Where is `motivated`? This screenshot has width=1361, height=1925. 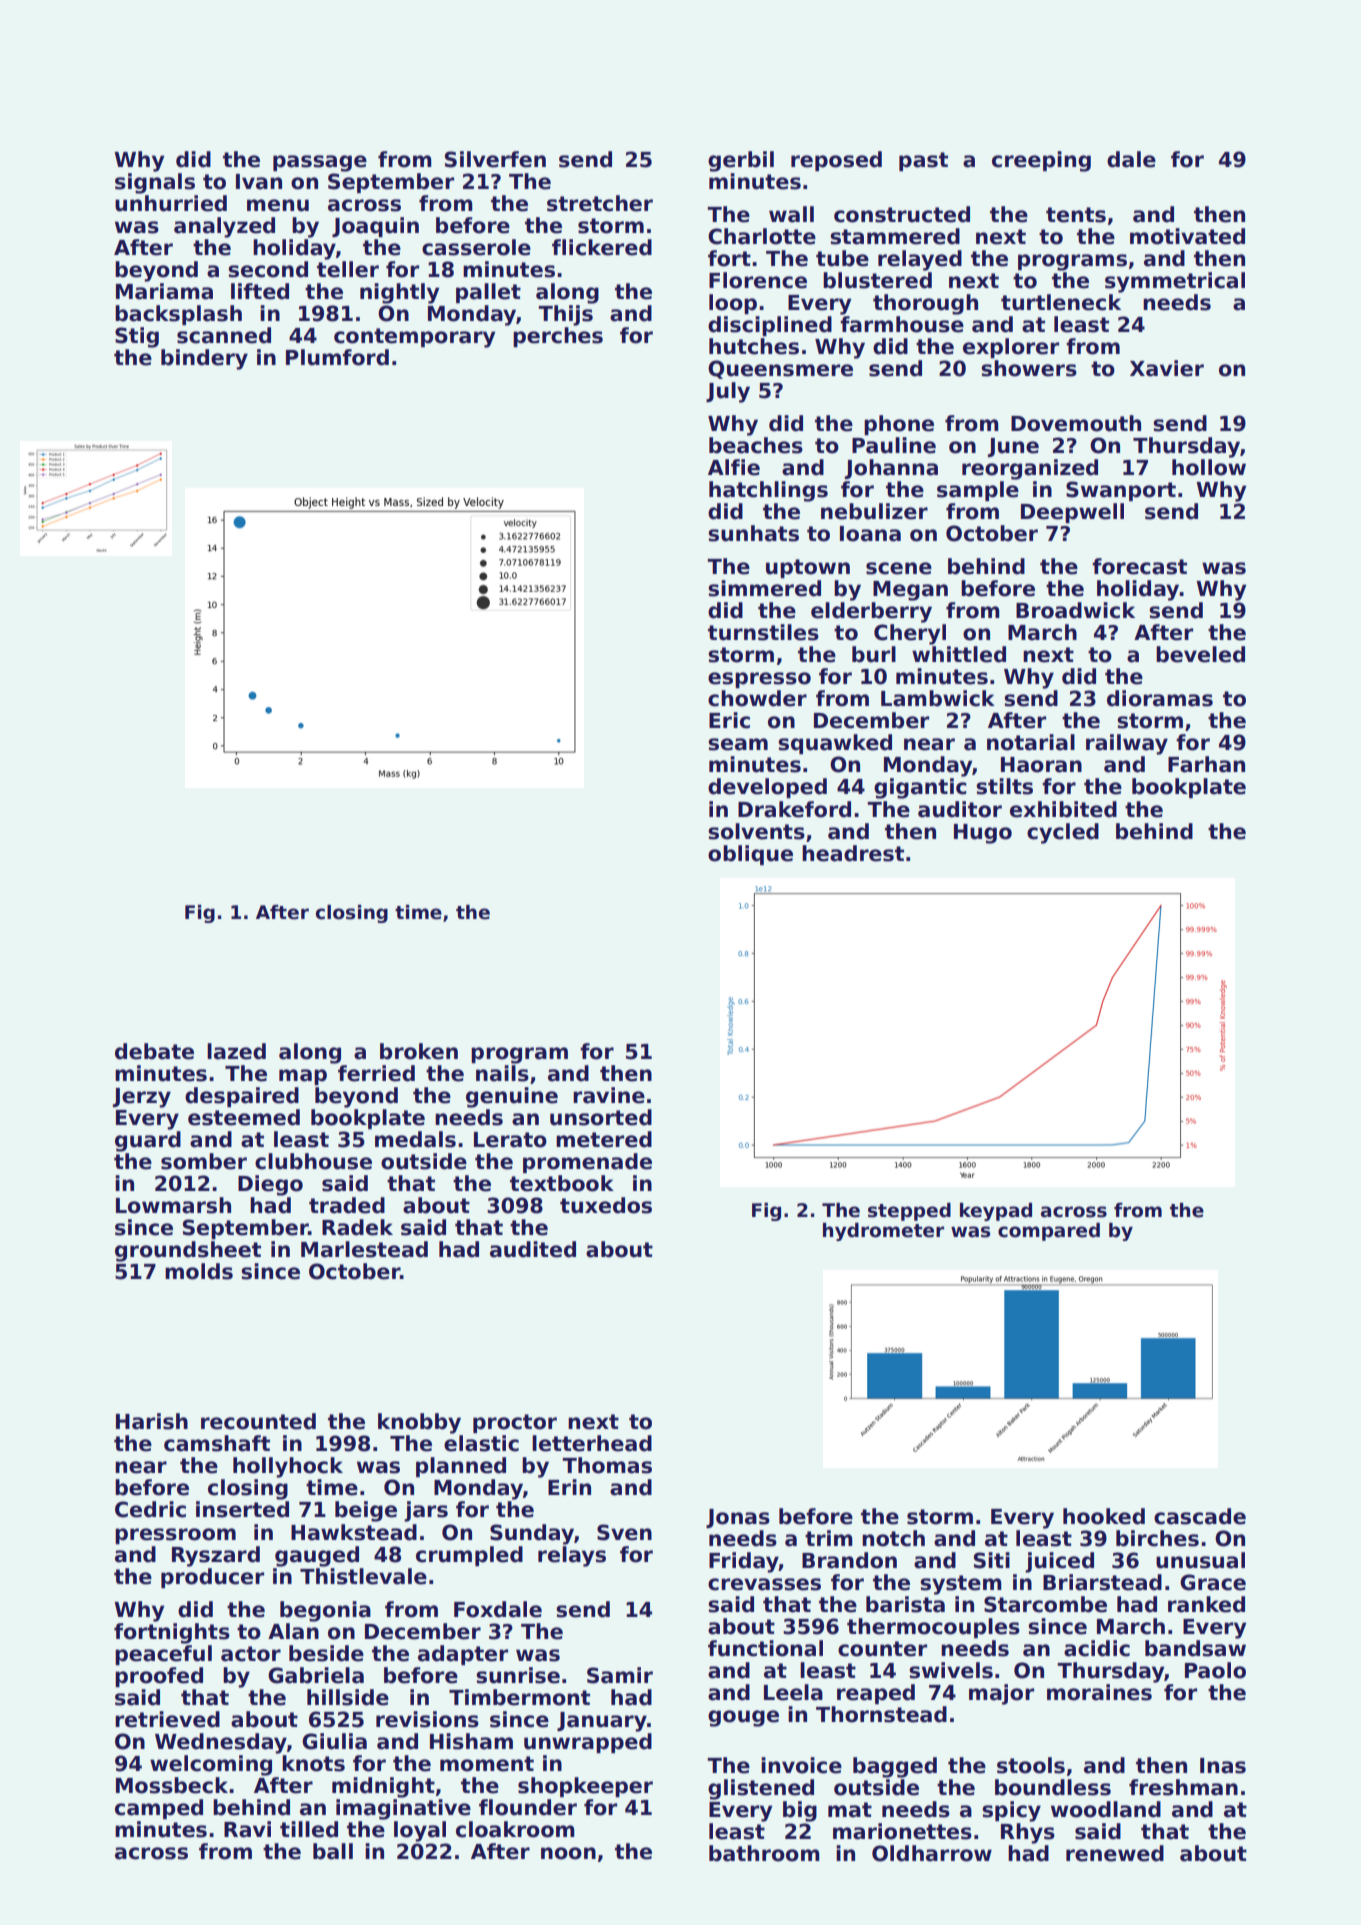
motivated is located at coordinates (1187, 236).
